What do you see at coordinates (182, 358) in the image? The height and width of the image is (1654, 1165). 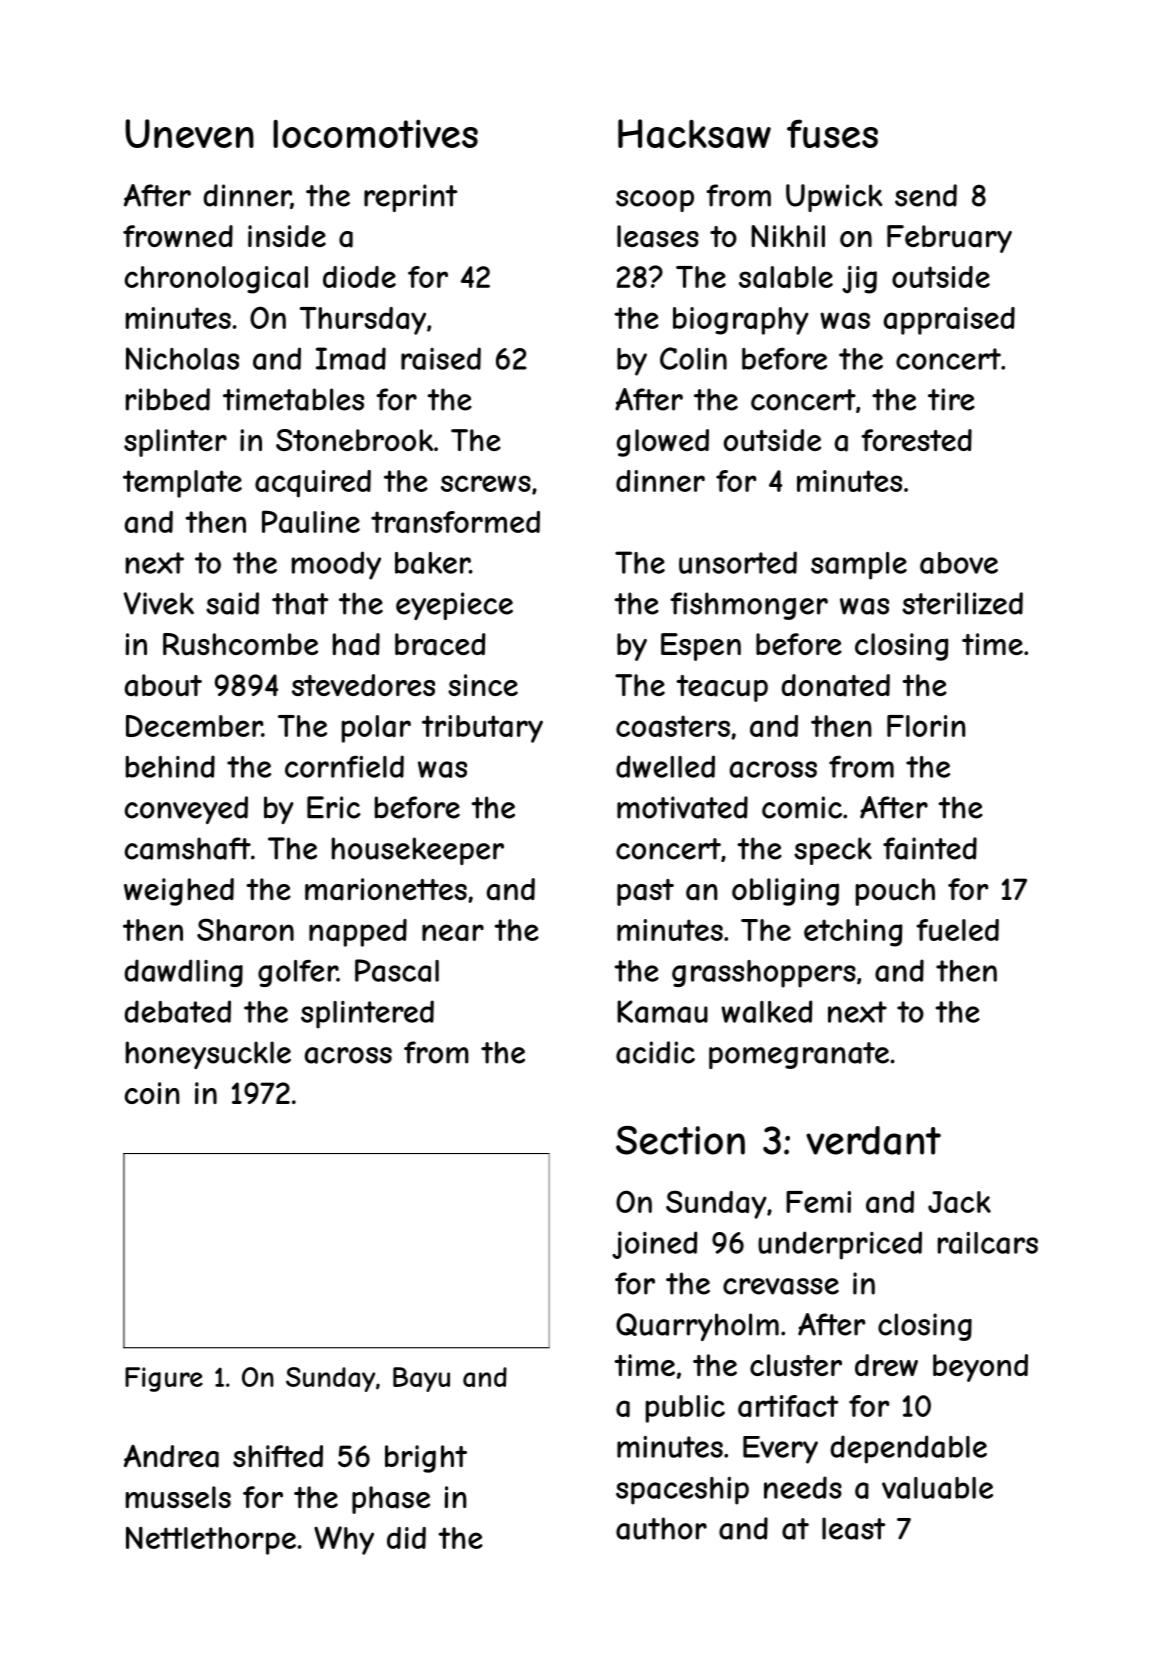 I see `Nicholas` at bounding box center [182, 358].
